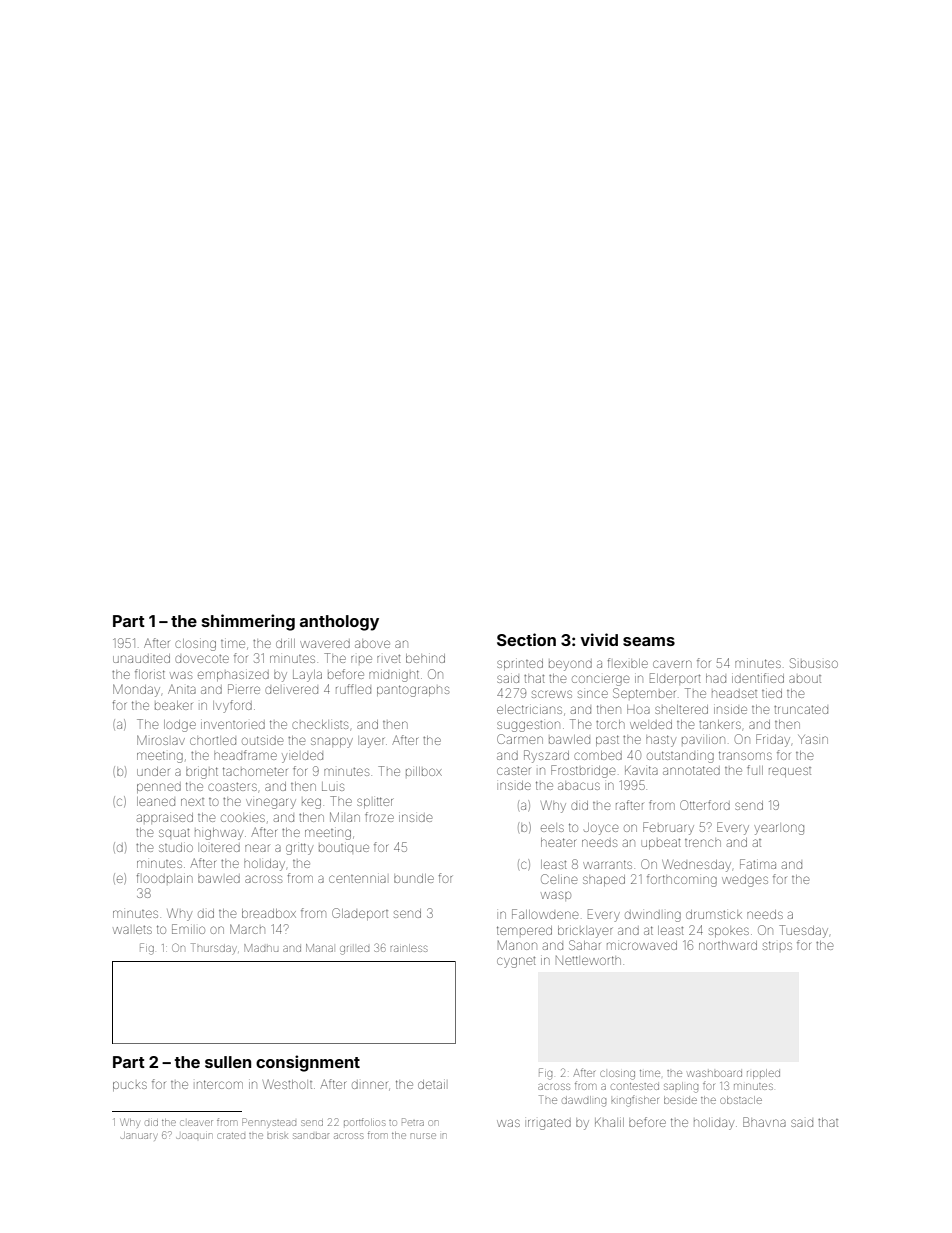 This screenshot has height=1233, width=952. Describe the element at coordinates (758, 864) in the screenshot. I see `Fatima` at that location.
